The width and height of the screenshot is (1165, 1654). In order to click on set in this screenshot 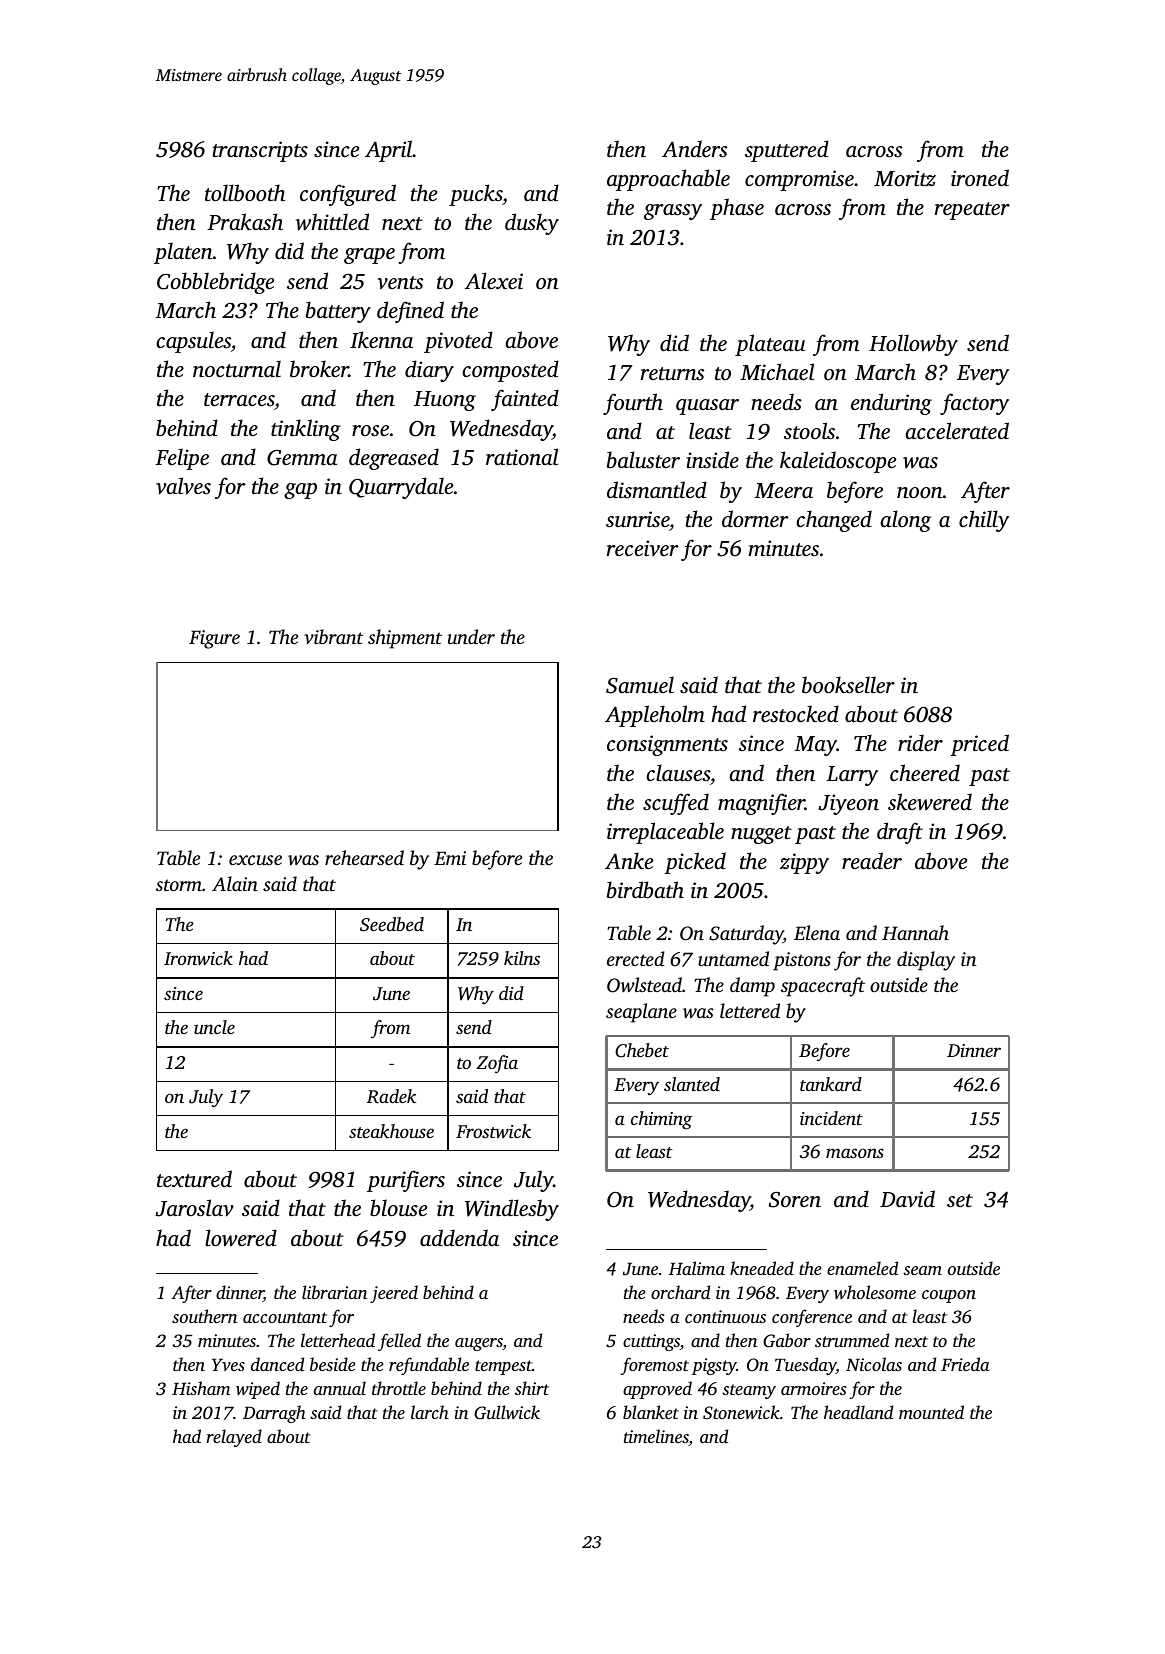, I will do `click(960, 1200)`.
